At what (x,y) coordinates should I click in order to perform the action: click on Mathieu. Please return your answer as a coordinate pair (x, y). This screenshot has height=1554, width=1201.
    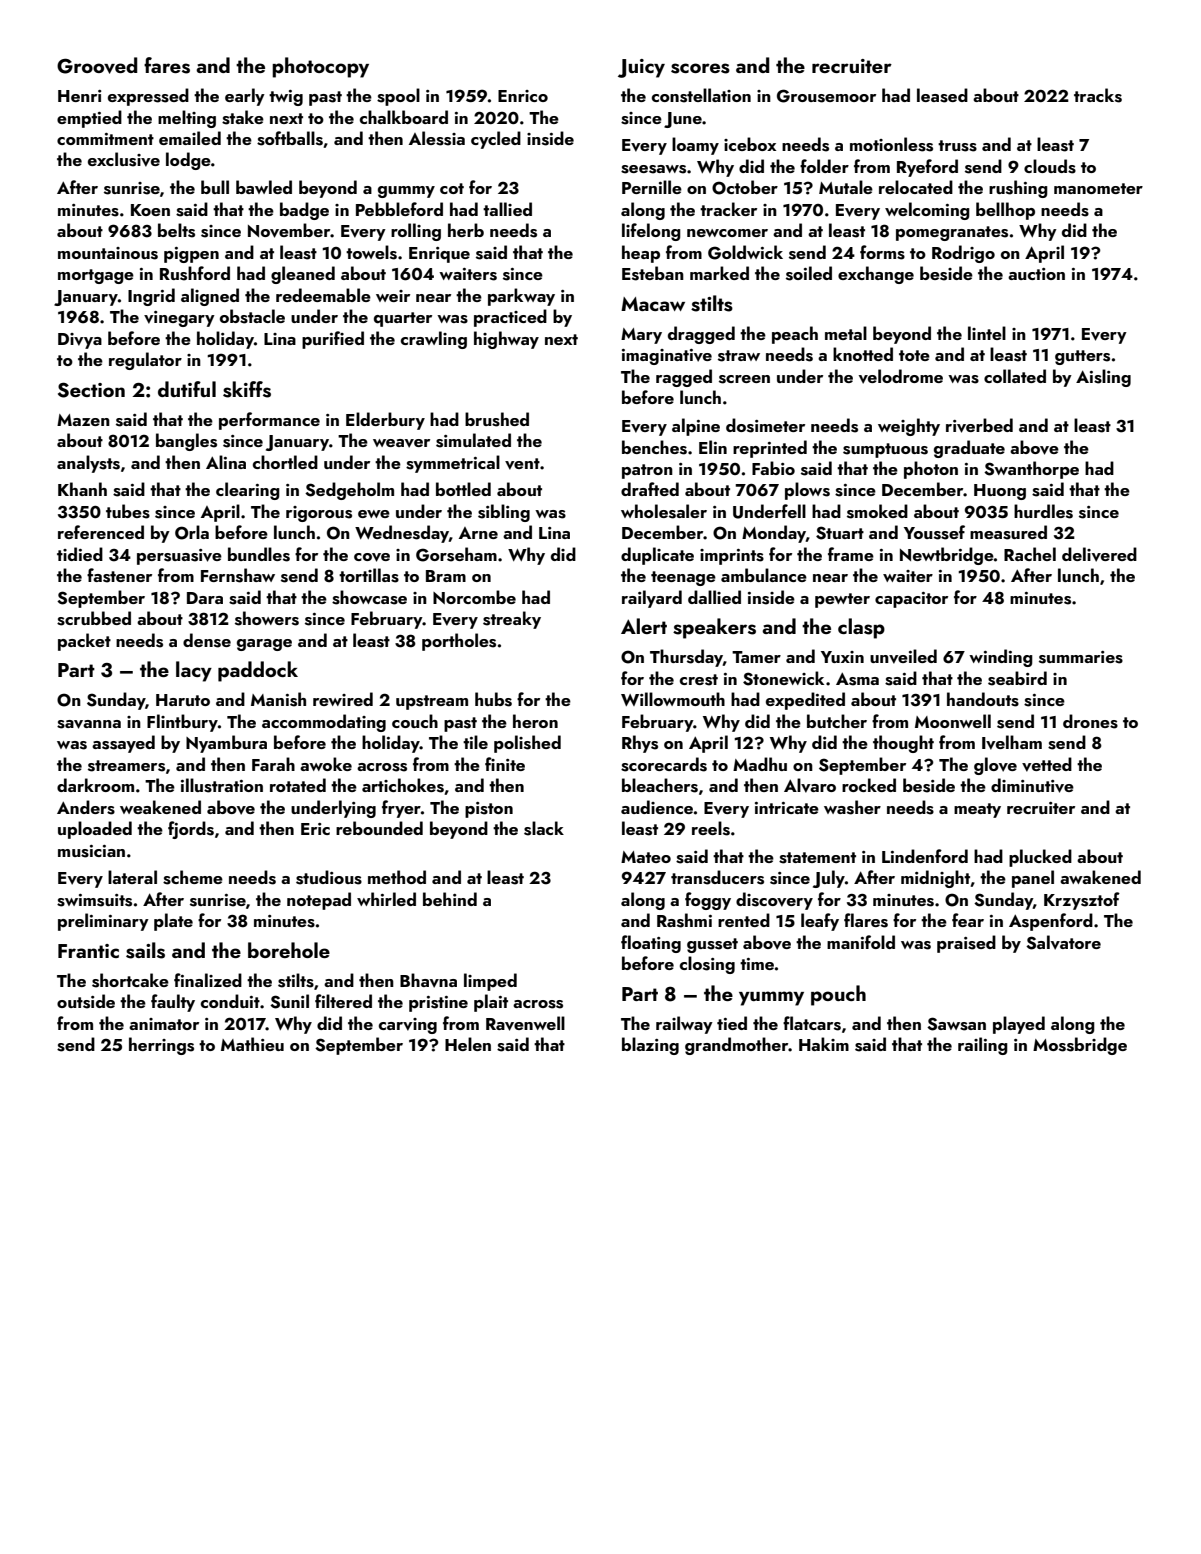
    Looking at the image, I should click on (252, 1044).
